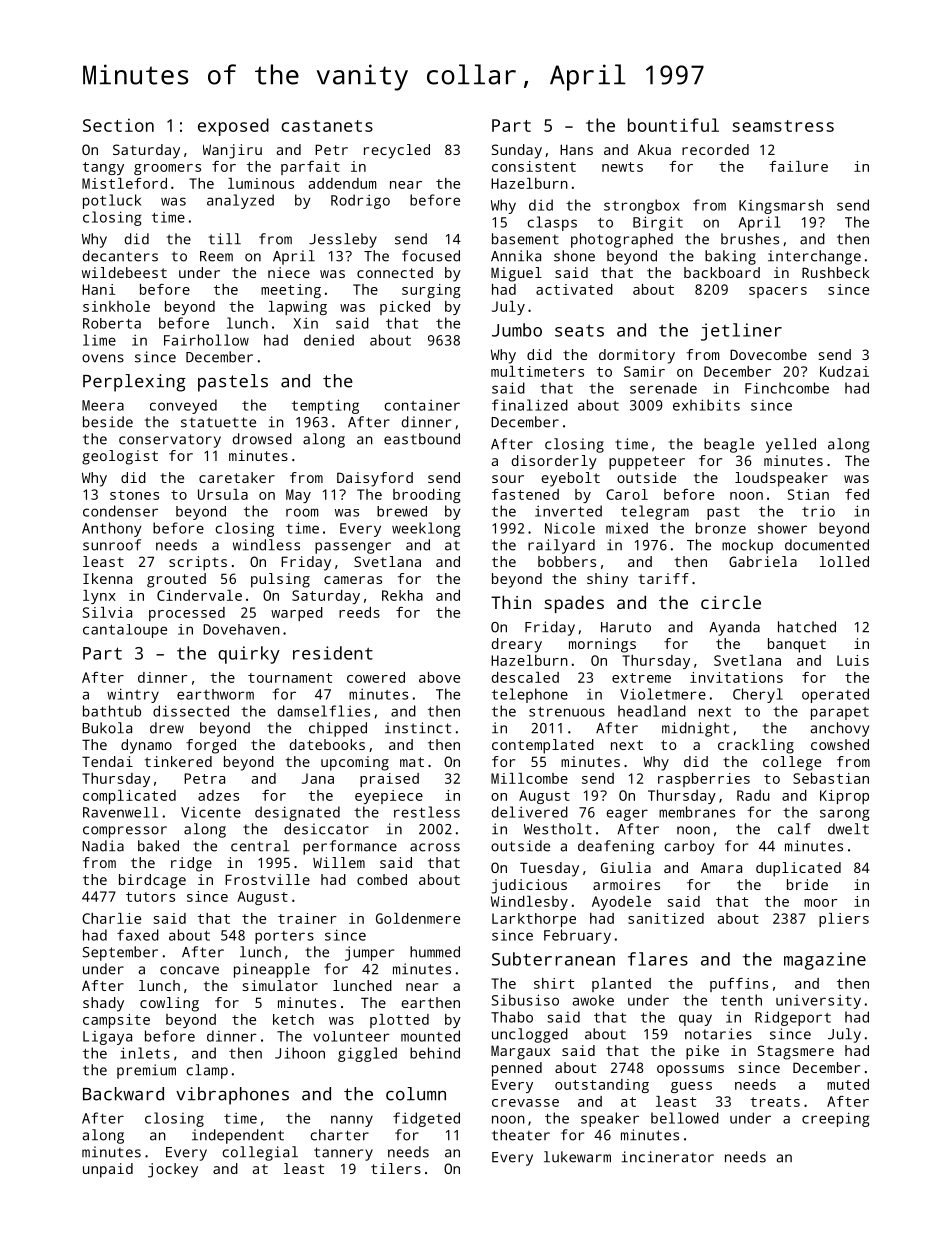 The image size is (952, 1233). I want to click on Daisyford, so click(375, 479).
